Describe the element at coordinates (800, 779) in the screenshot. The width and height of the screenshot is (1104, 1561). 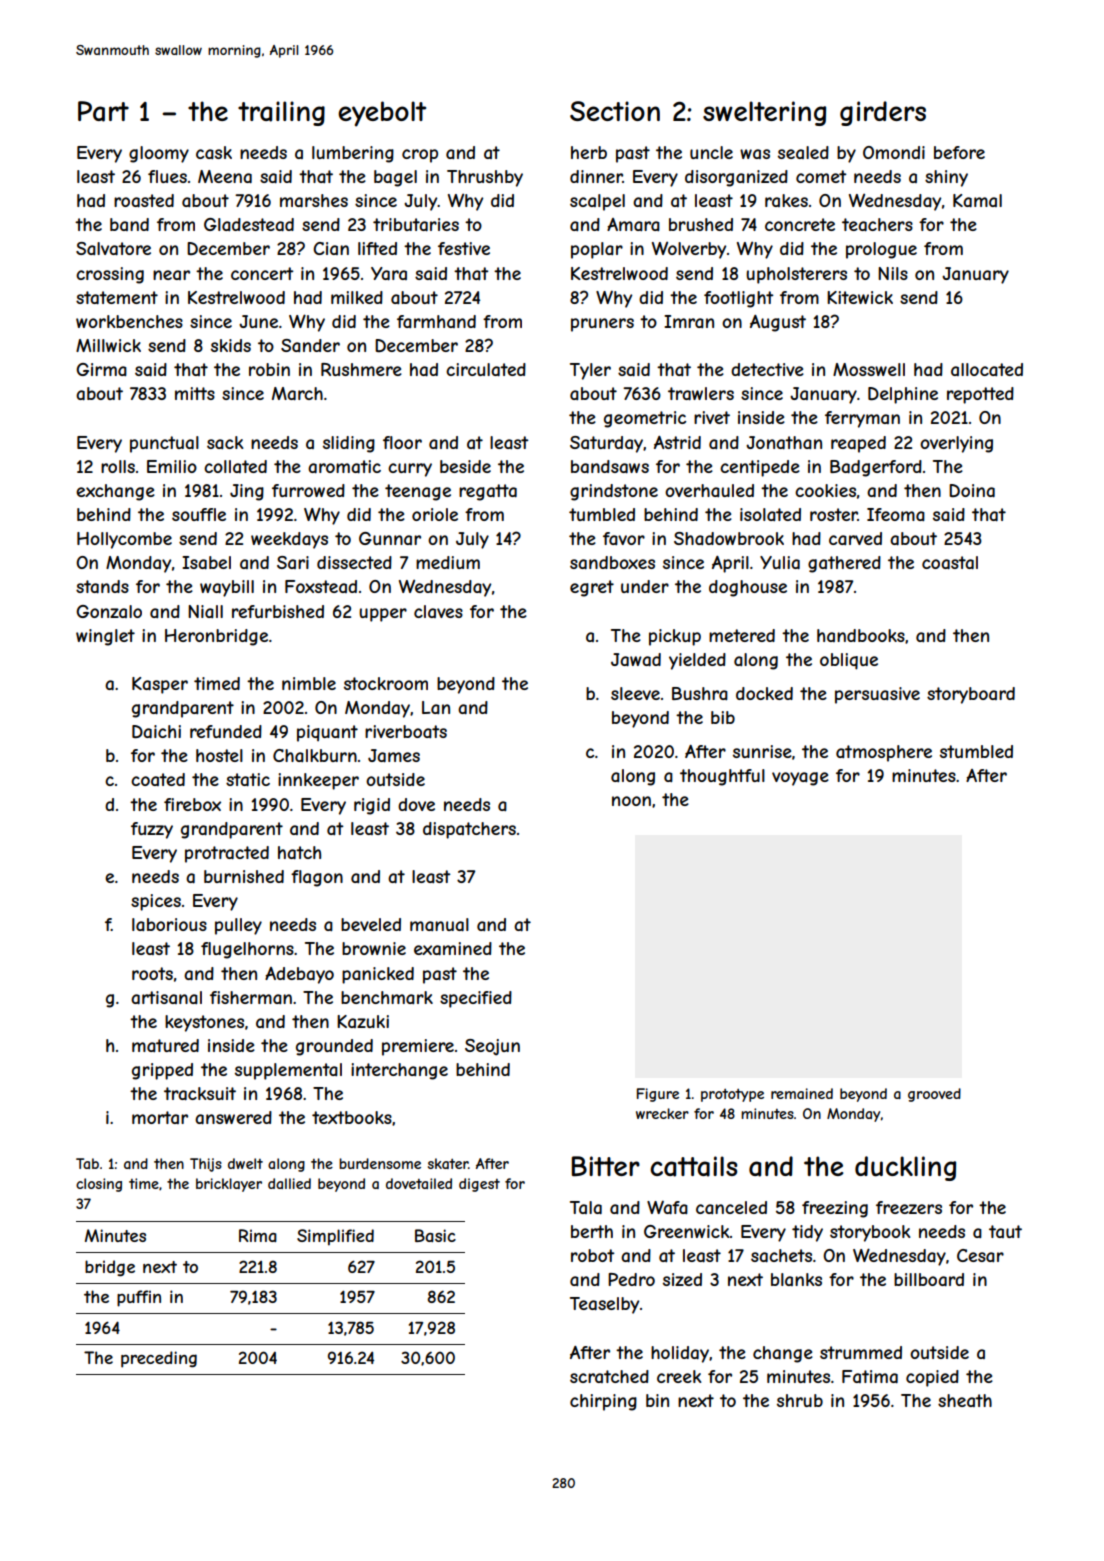
I see `voyage` at that location.
